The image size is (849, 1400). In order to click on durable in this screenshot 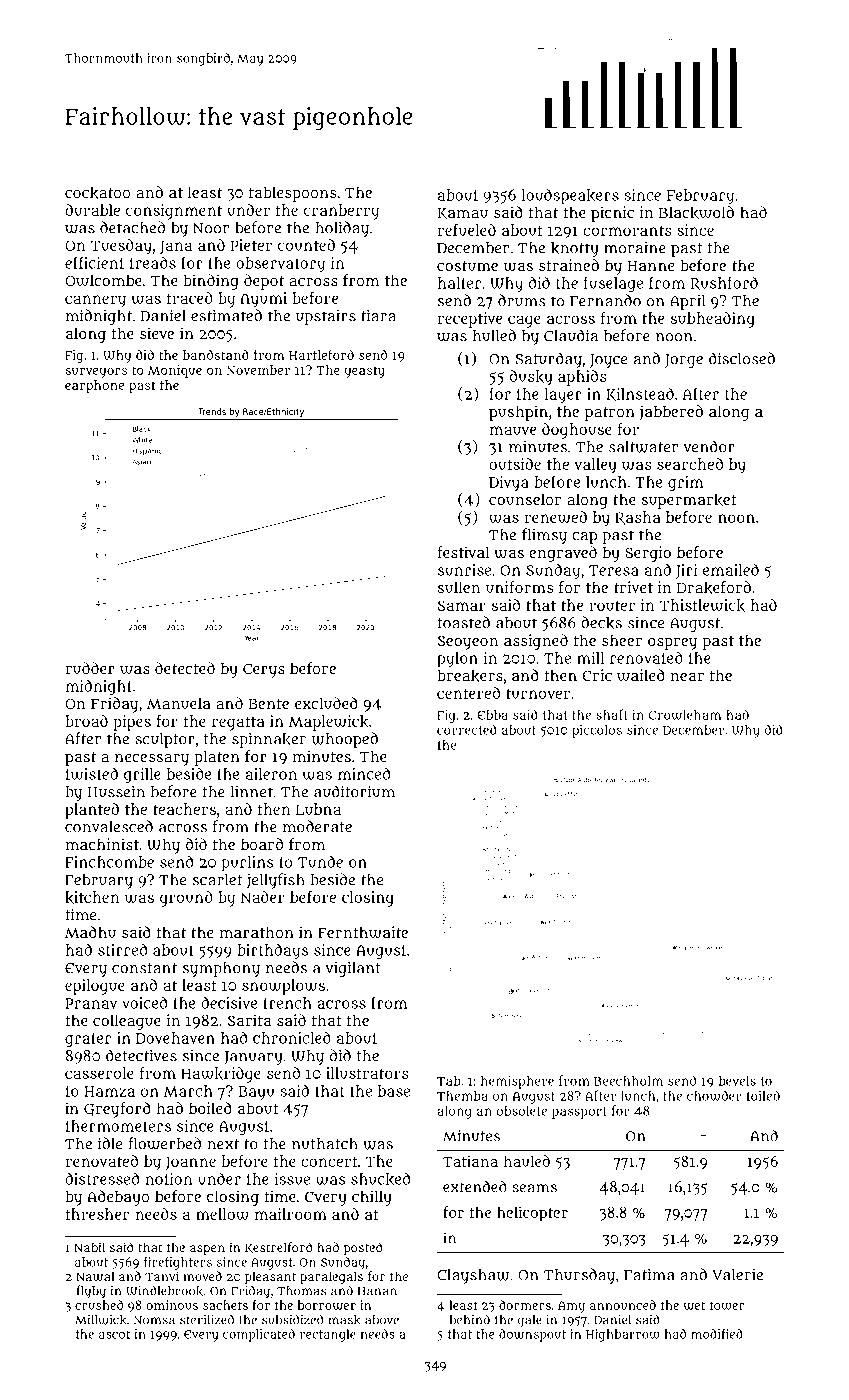, I will do `click(92, 210)`.
